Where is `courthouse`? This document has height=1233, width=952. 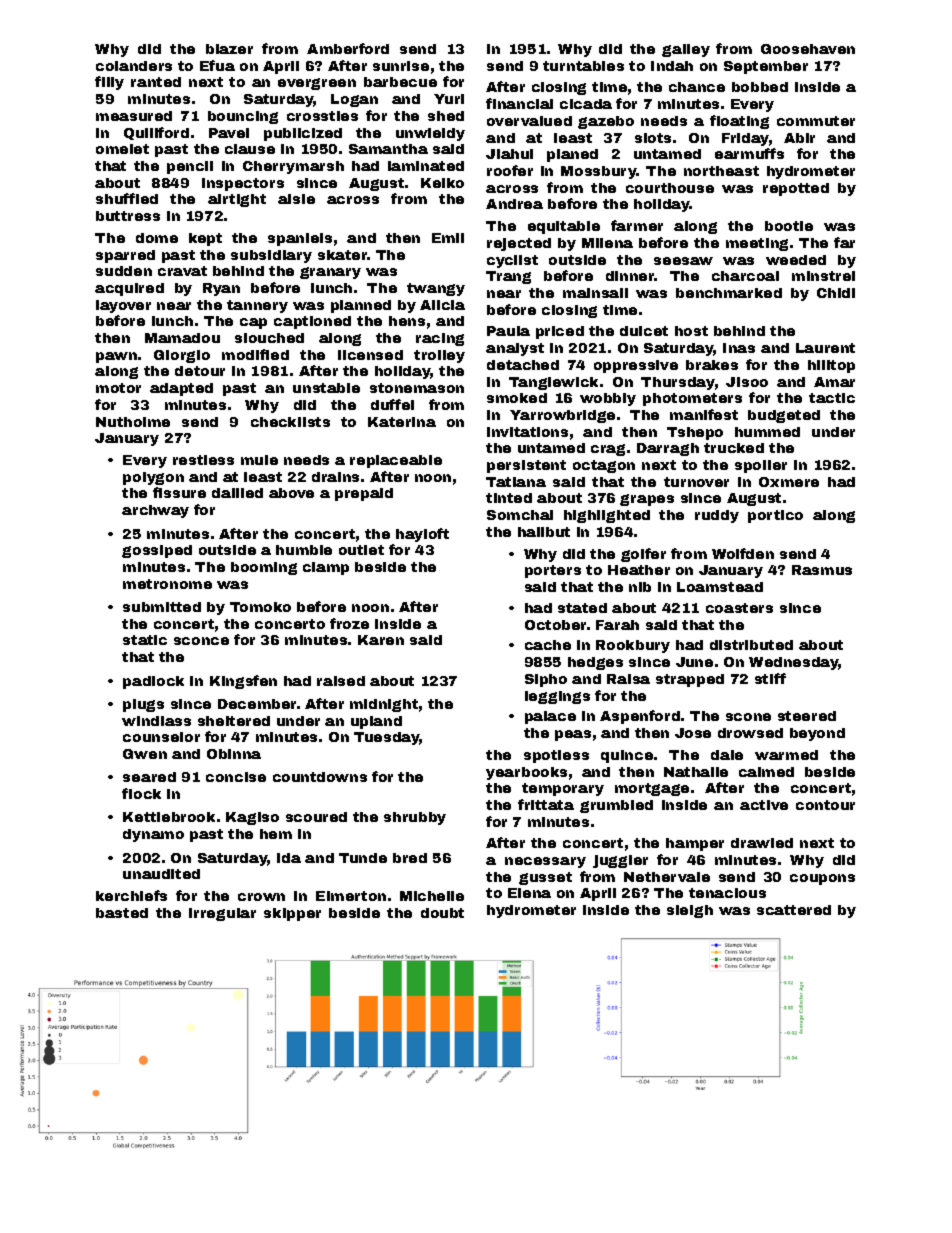 courthouse is located at coordinates (670, 188).
